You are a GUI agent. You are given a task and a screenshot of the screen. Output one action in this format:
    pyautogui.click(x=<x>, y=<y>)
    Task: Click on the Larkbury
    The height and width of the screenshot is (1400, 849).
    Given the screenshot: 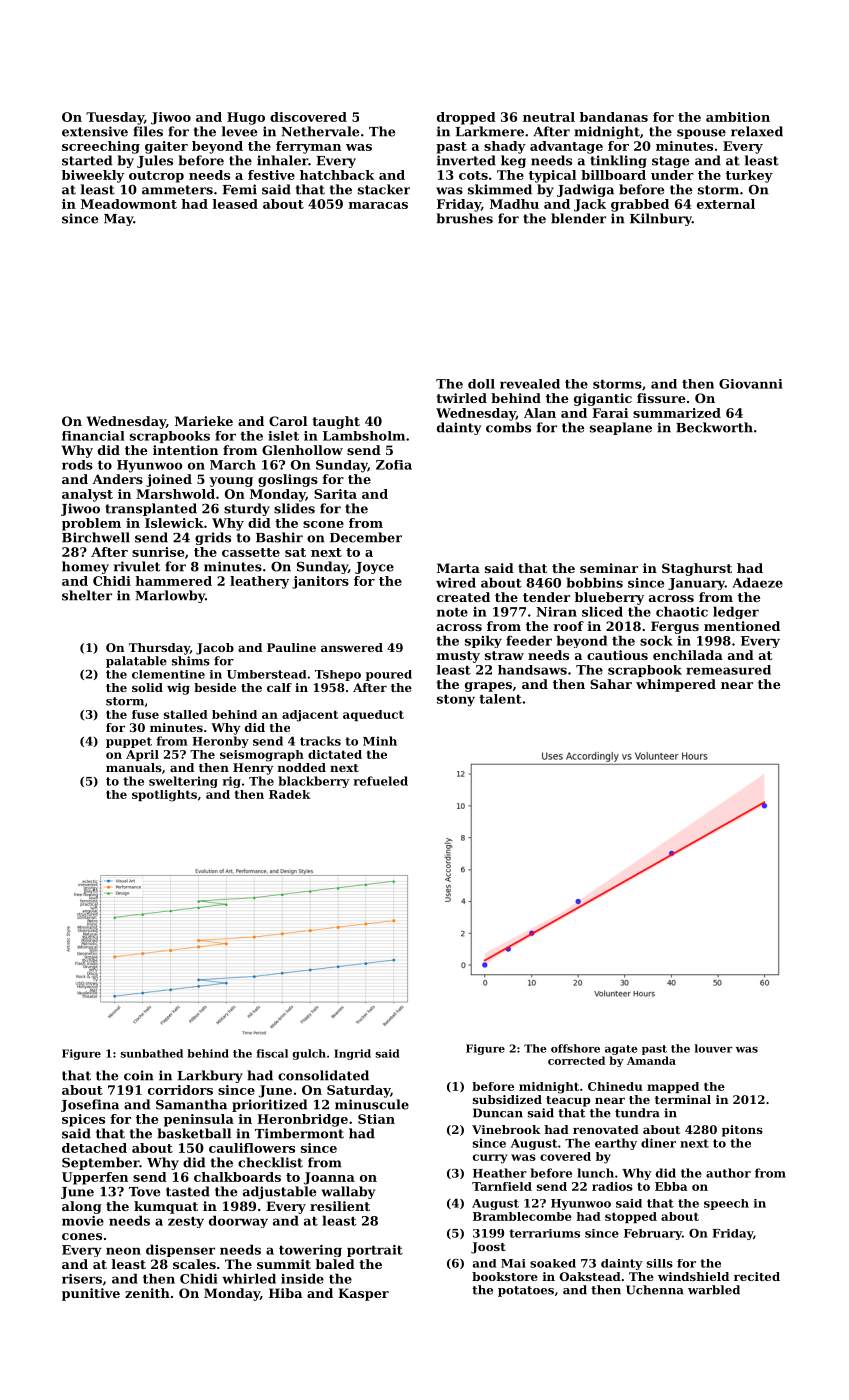 What is the action you would take?
    pyautogui.click(x=210, y=1076)
